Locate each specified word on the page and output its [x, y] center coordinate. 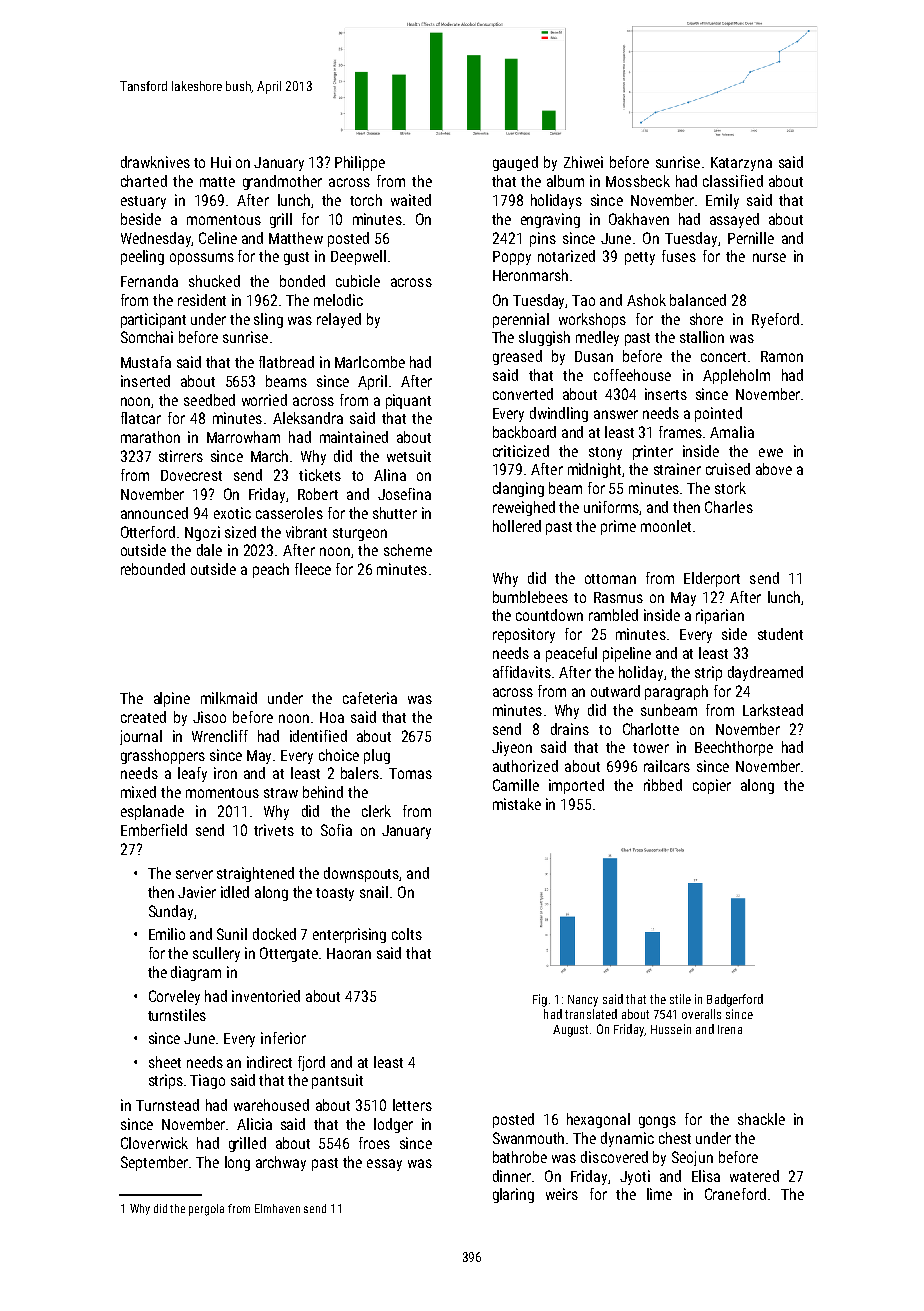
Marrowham [243, 437]
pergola [206, 1210]
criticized [521, 451]
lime [659, 1194]
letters [412, 1105]
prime [618, 527]
